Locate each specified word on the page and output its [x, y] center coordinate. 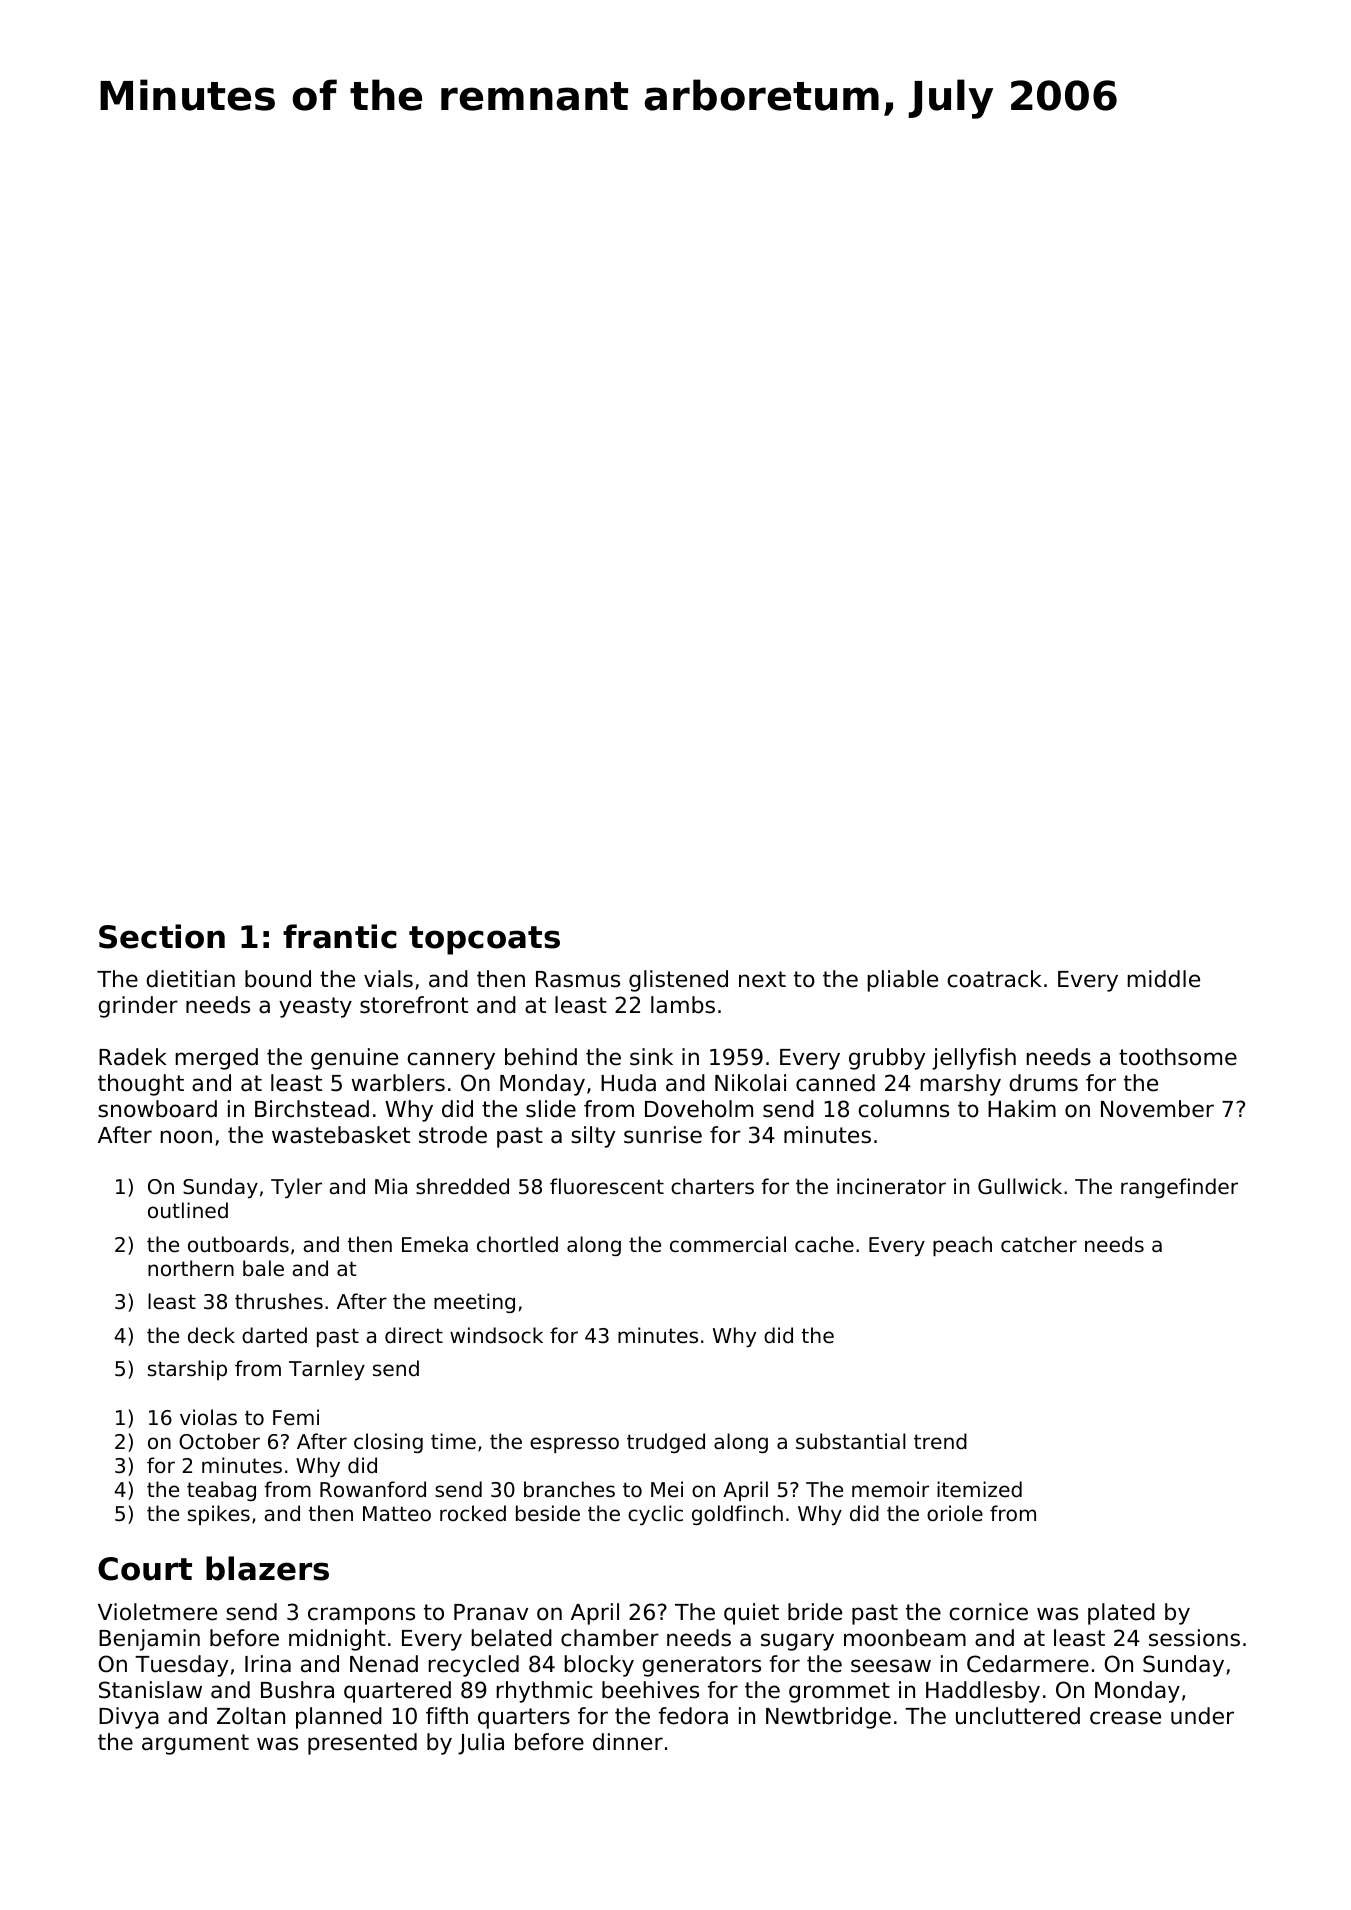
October [219, 1441]
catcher [1039, 1244]
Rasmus [578, 979]
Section [162, 936]
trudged [666, 1443]
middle [1164, 979]
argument [195, 1744]
